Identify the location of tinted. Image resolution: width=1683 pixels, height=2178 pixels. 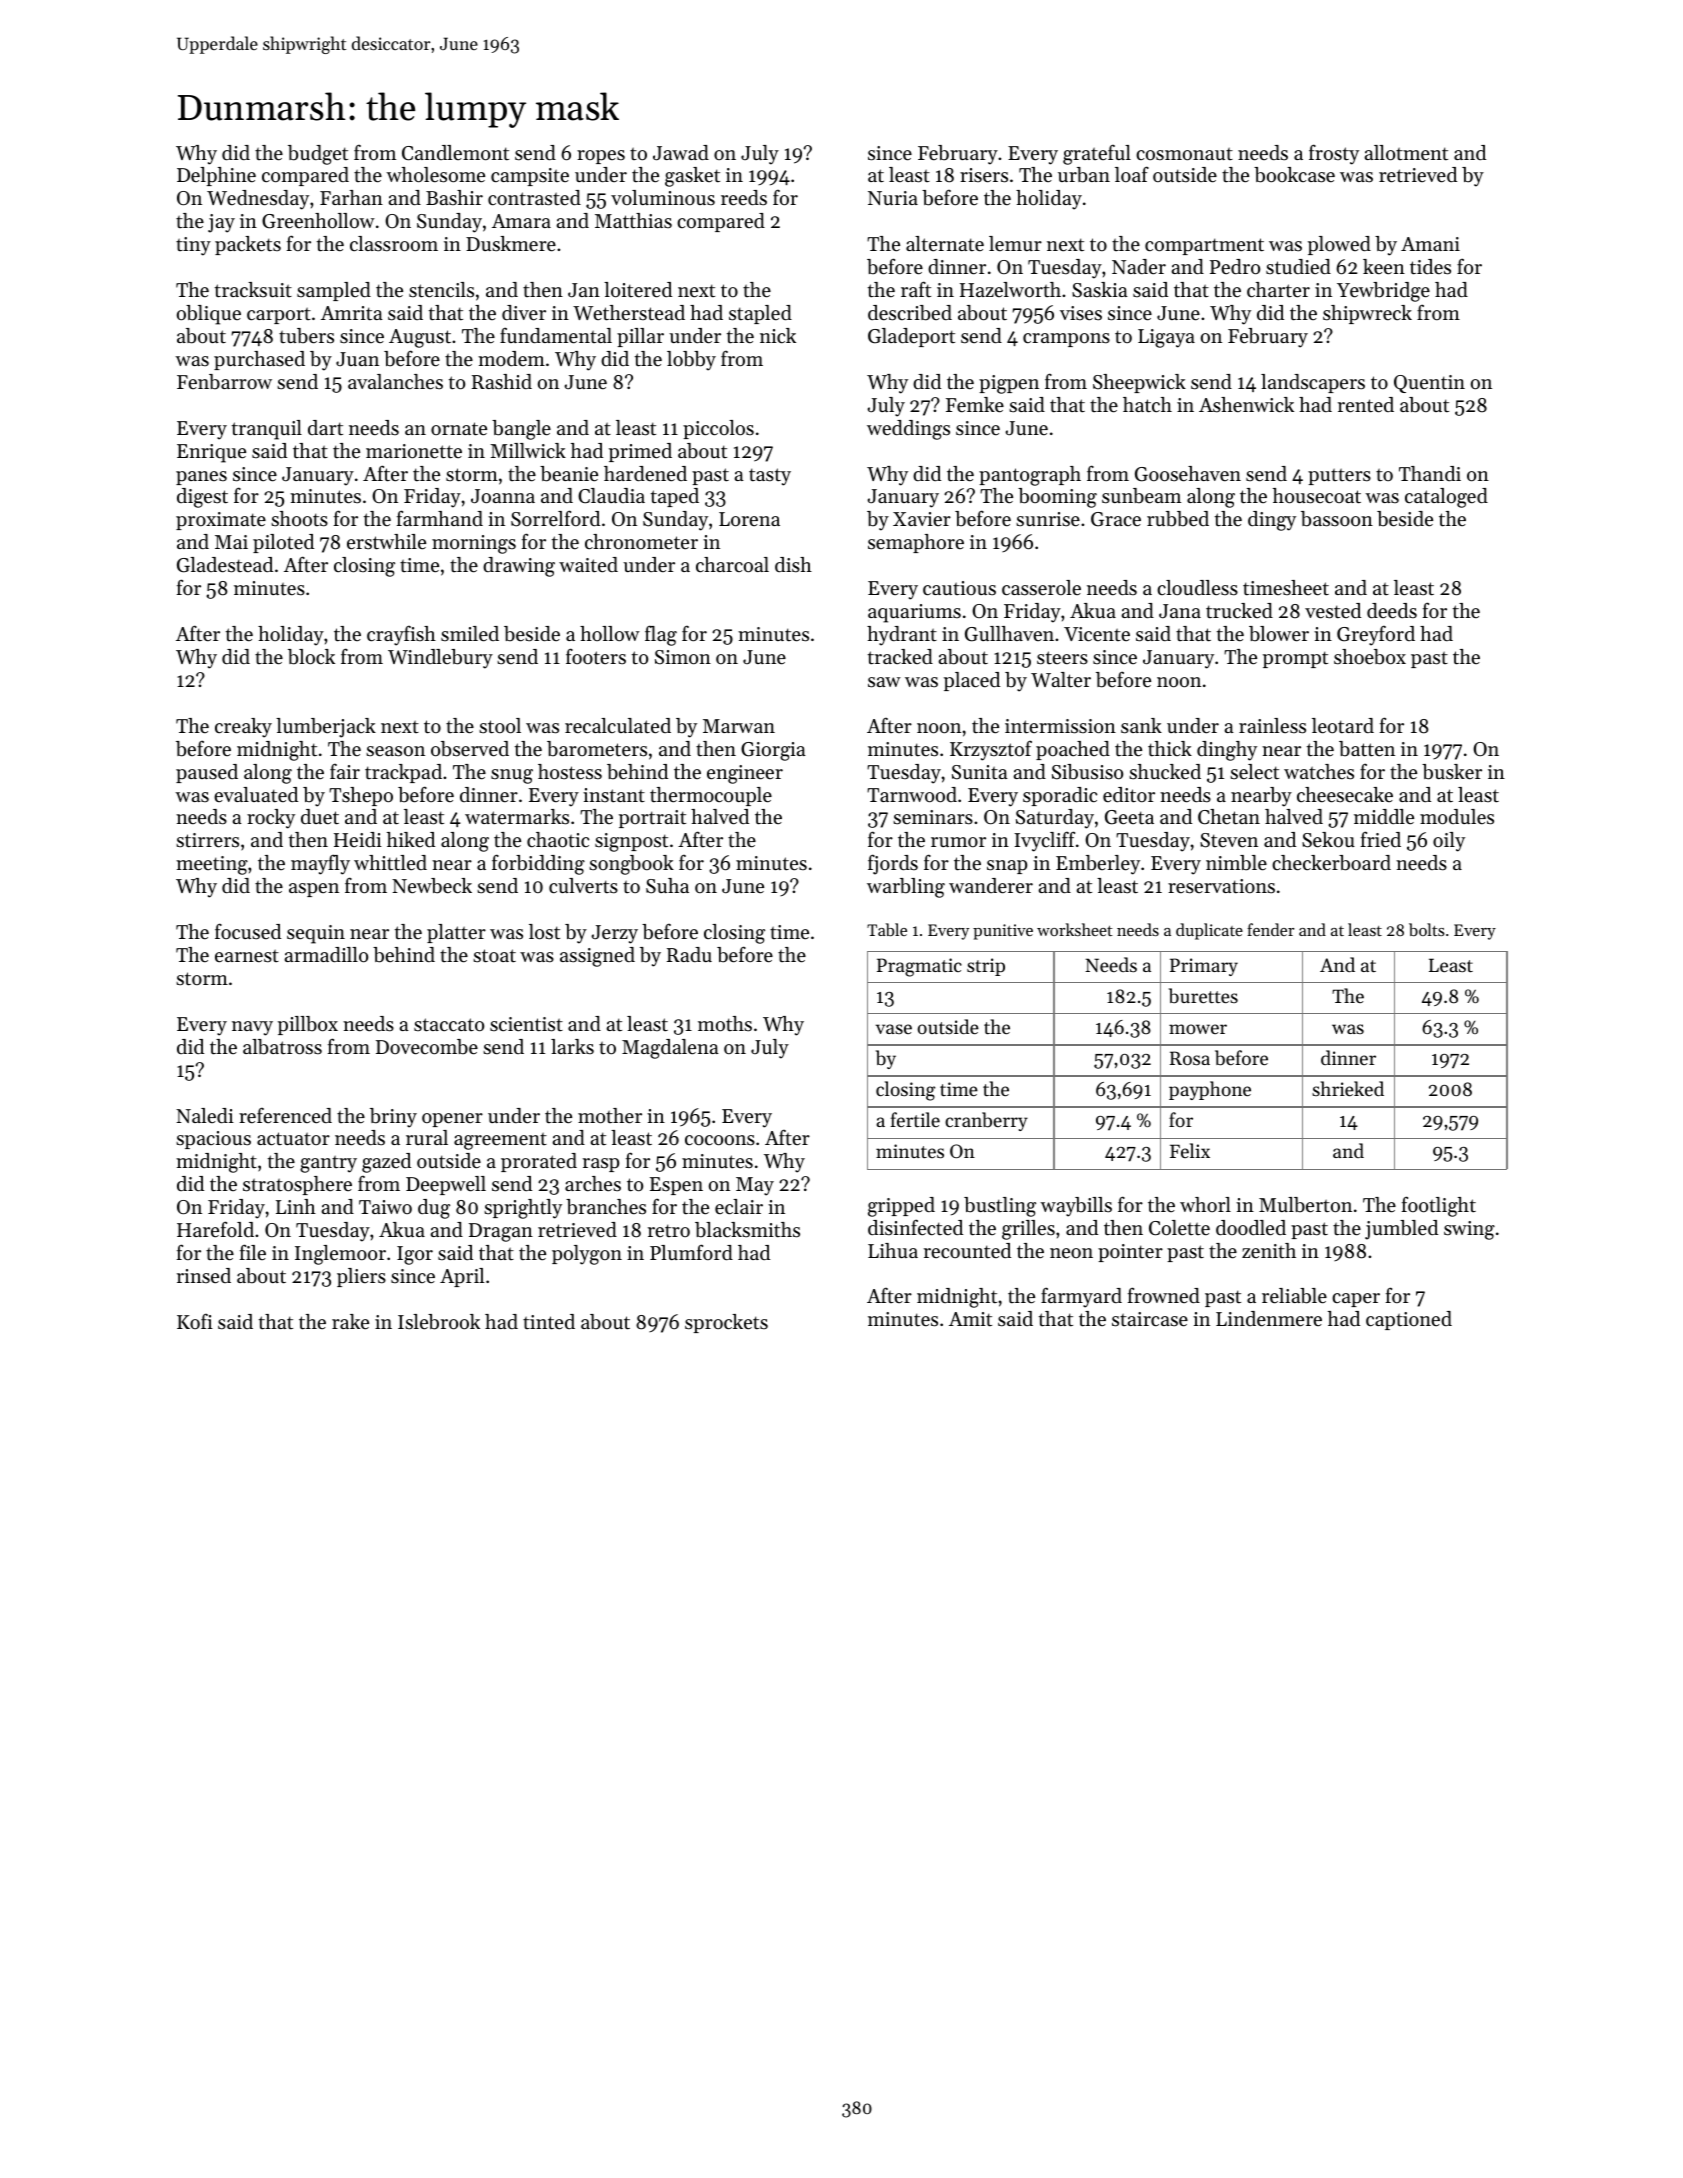
(549, 1322).
